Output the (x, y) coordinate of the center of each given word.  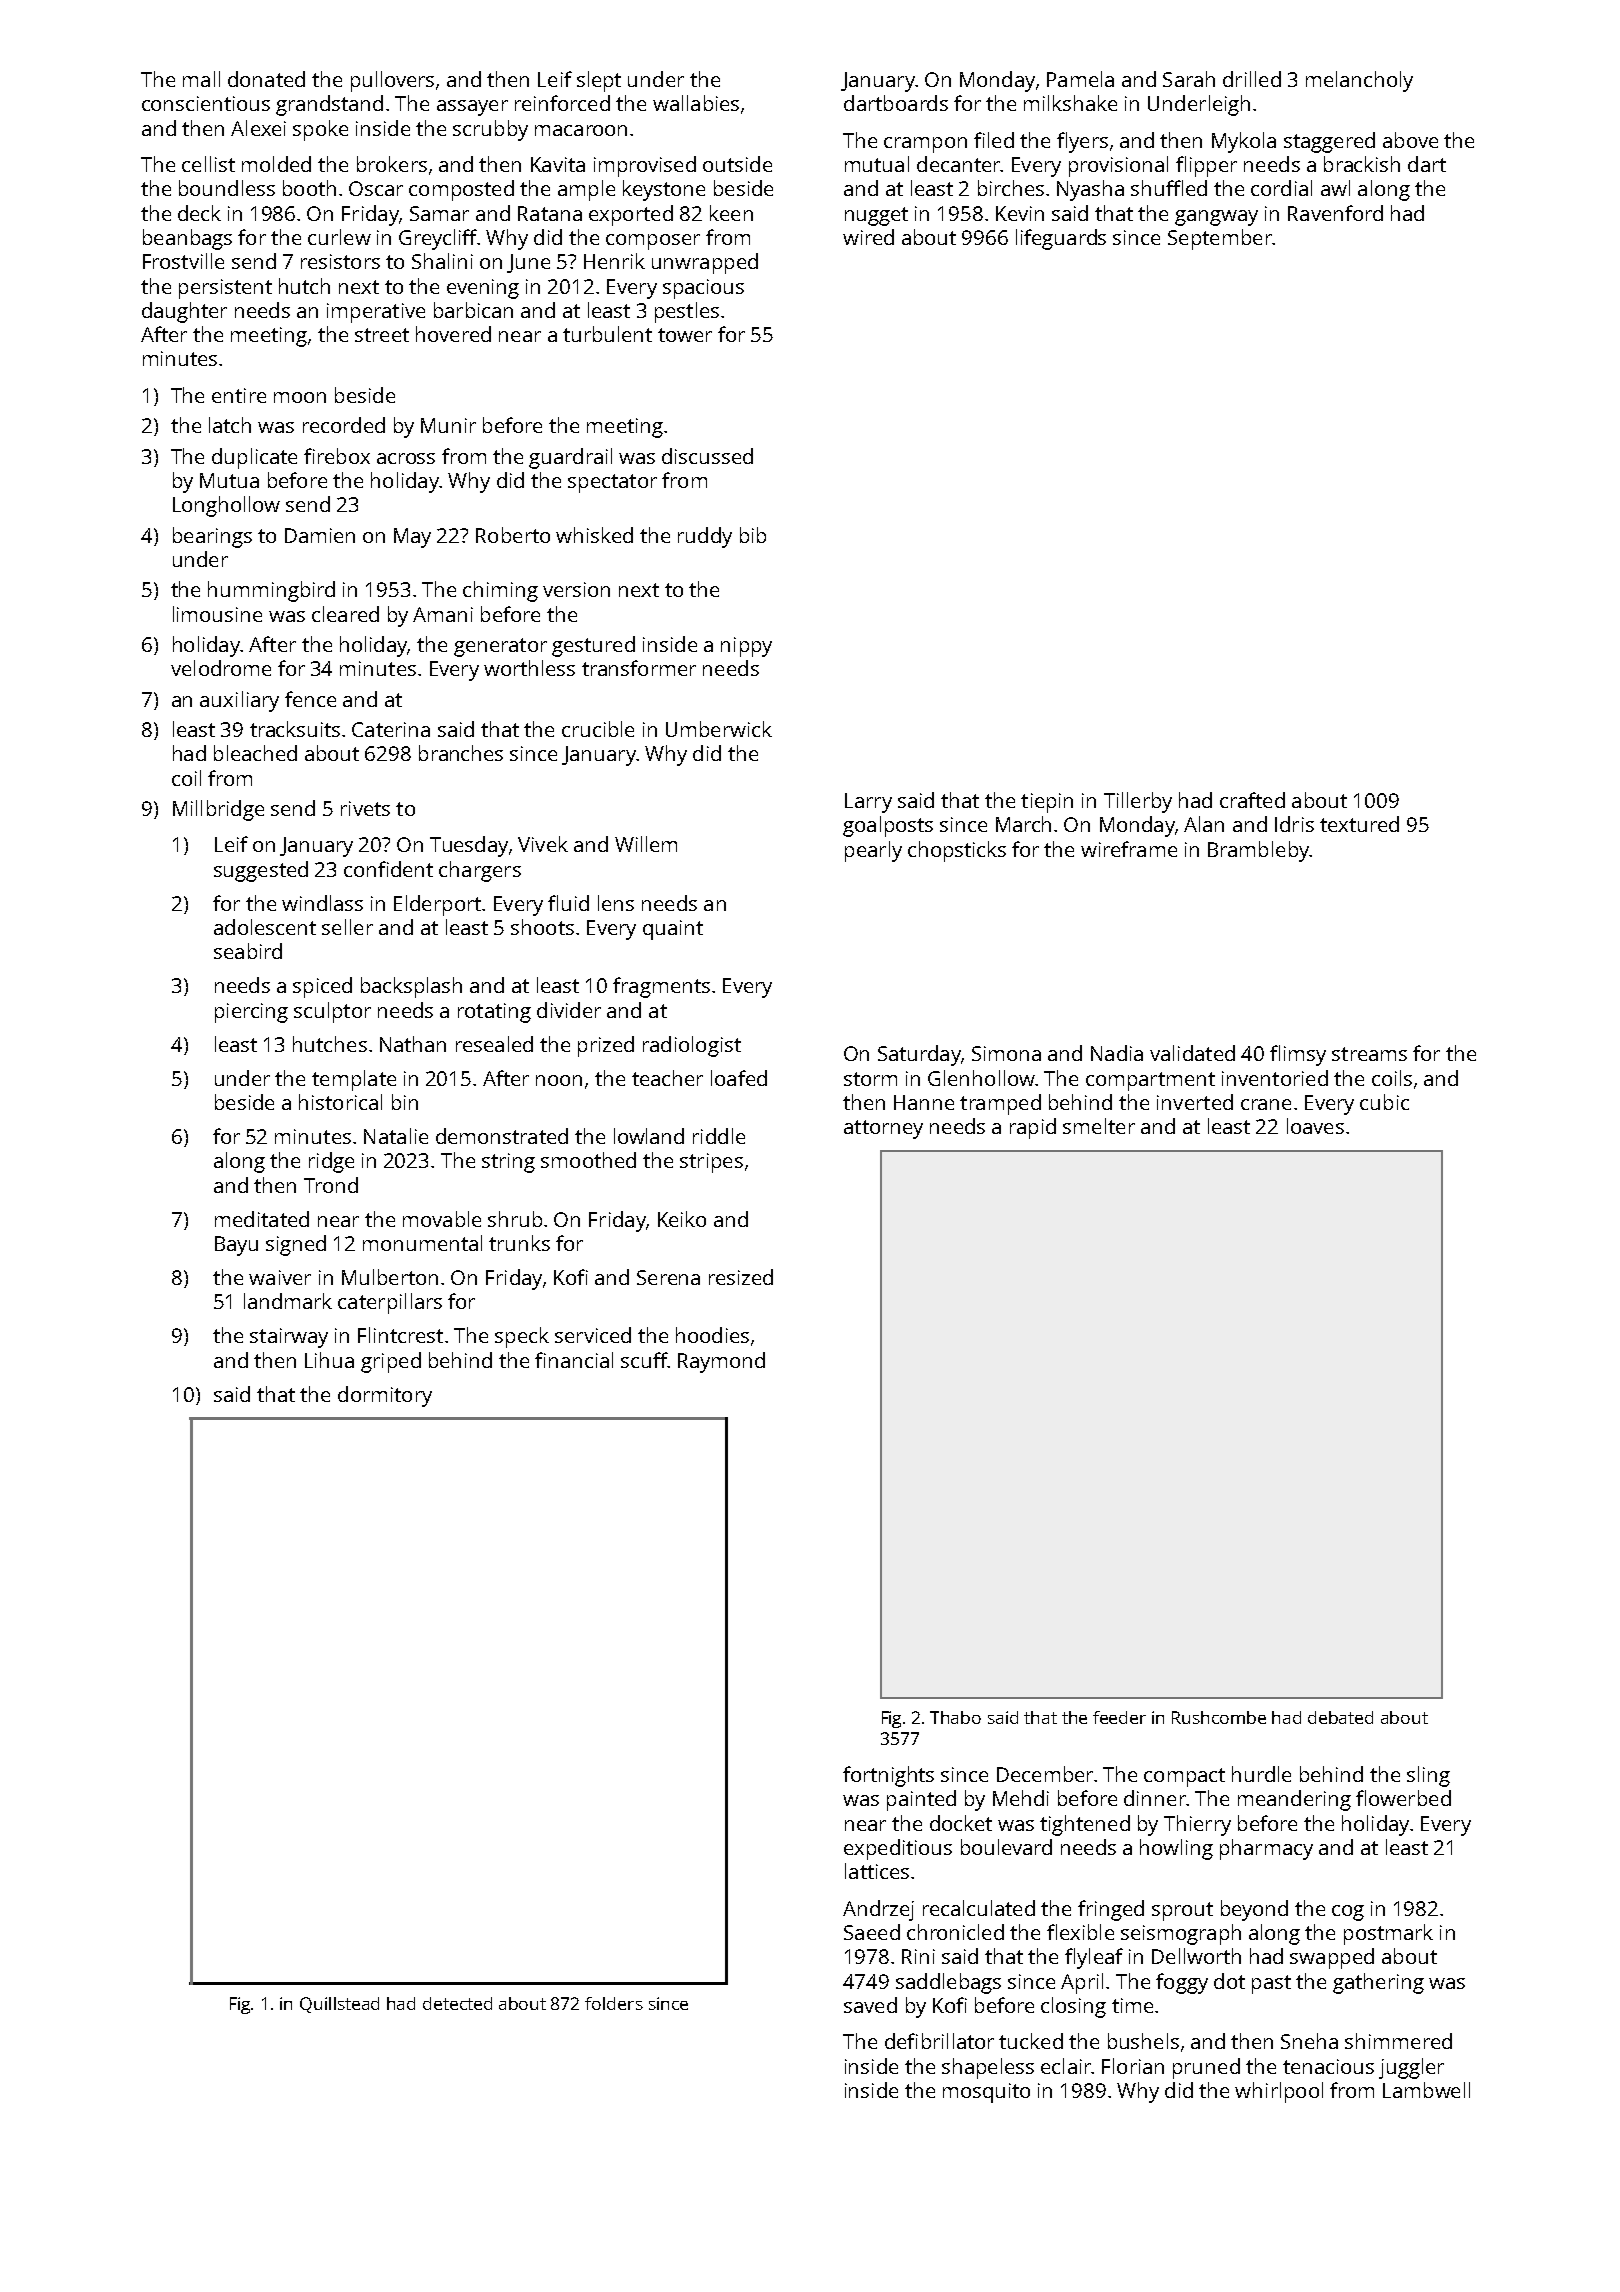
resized (741, 1277)
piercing (251, 1013)
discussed (707, 456)
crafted (1252, 800)
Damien (320, 535)
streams (1369, 1054)
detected (457, 2003)
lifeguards (1061, 239)
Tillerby (1138, 802)
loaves (1315, 1126)
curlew (339, 237)
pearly (873, 851)
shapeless (988, 2068)
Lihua (329, 1360)
